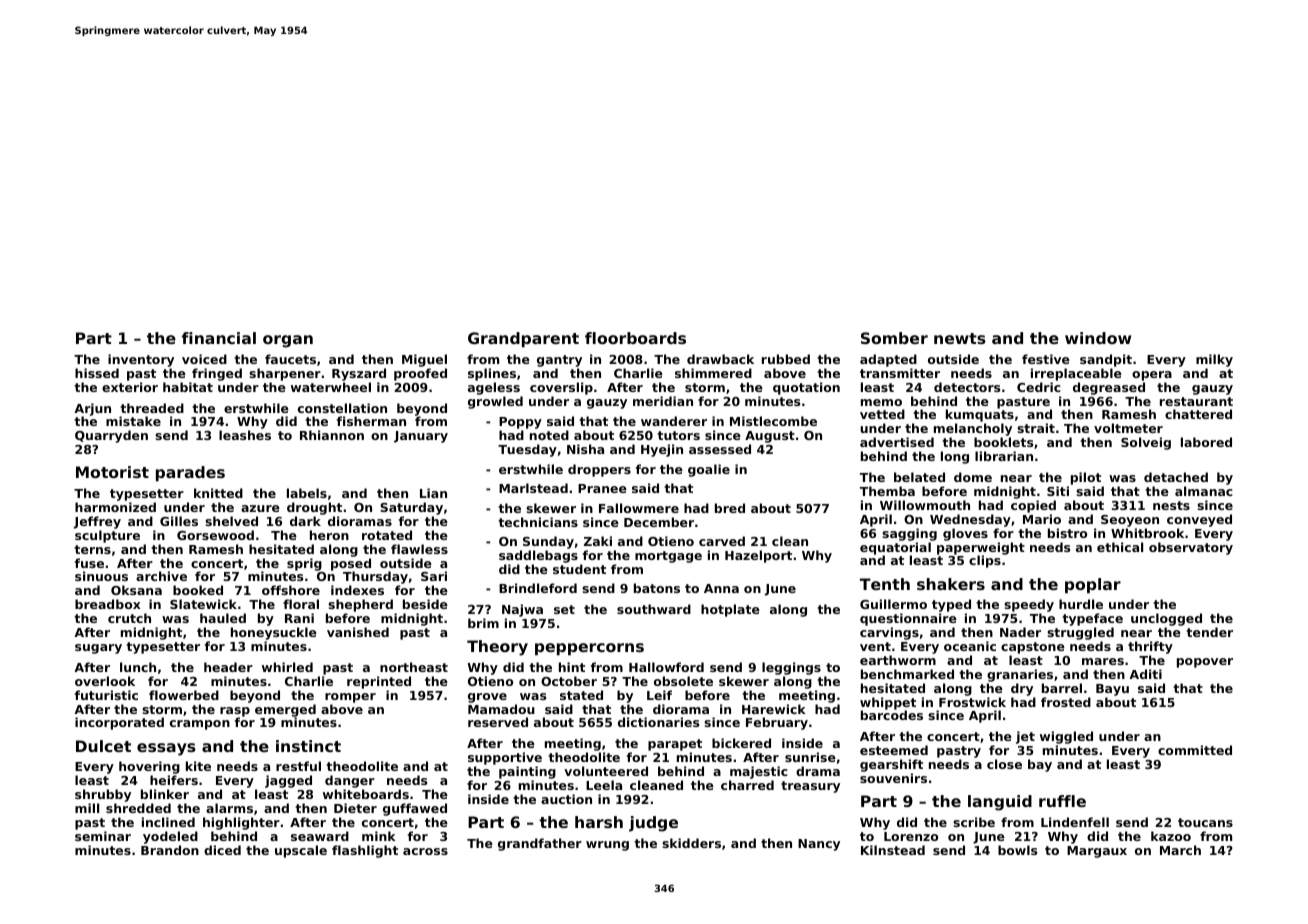  I want to click on financial, so click(219, 338).
